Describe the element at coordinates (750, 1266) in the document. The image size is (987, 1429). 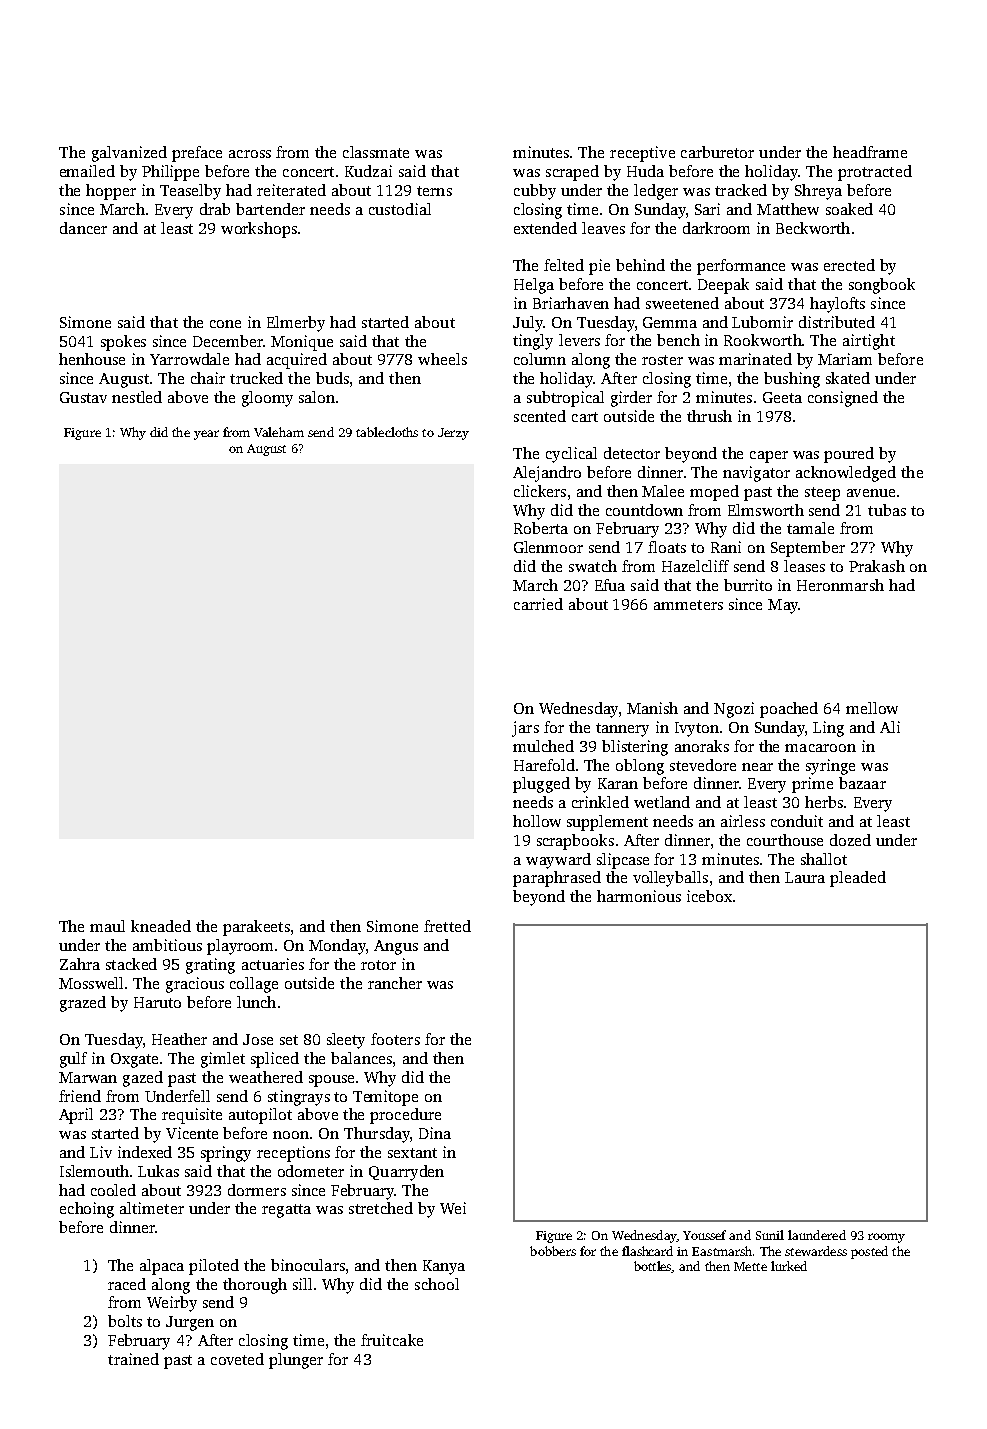
I see `Mette` at that location.
